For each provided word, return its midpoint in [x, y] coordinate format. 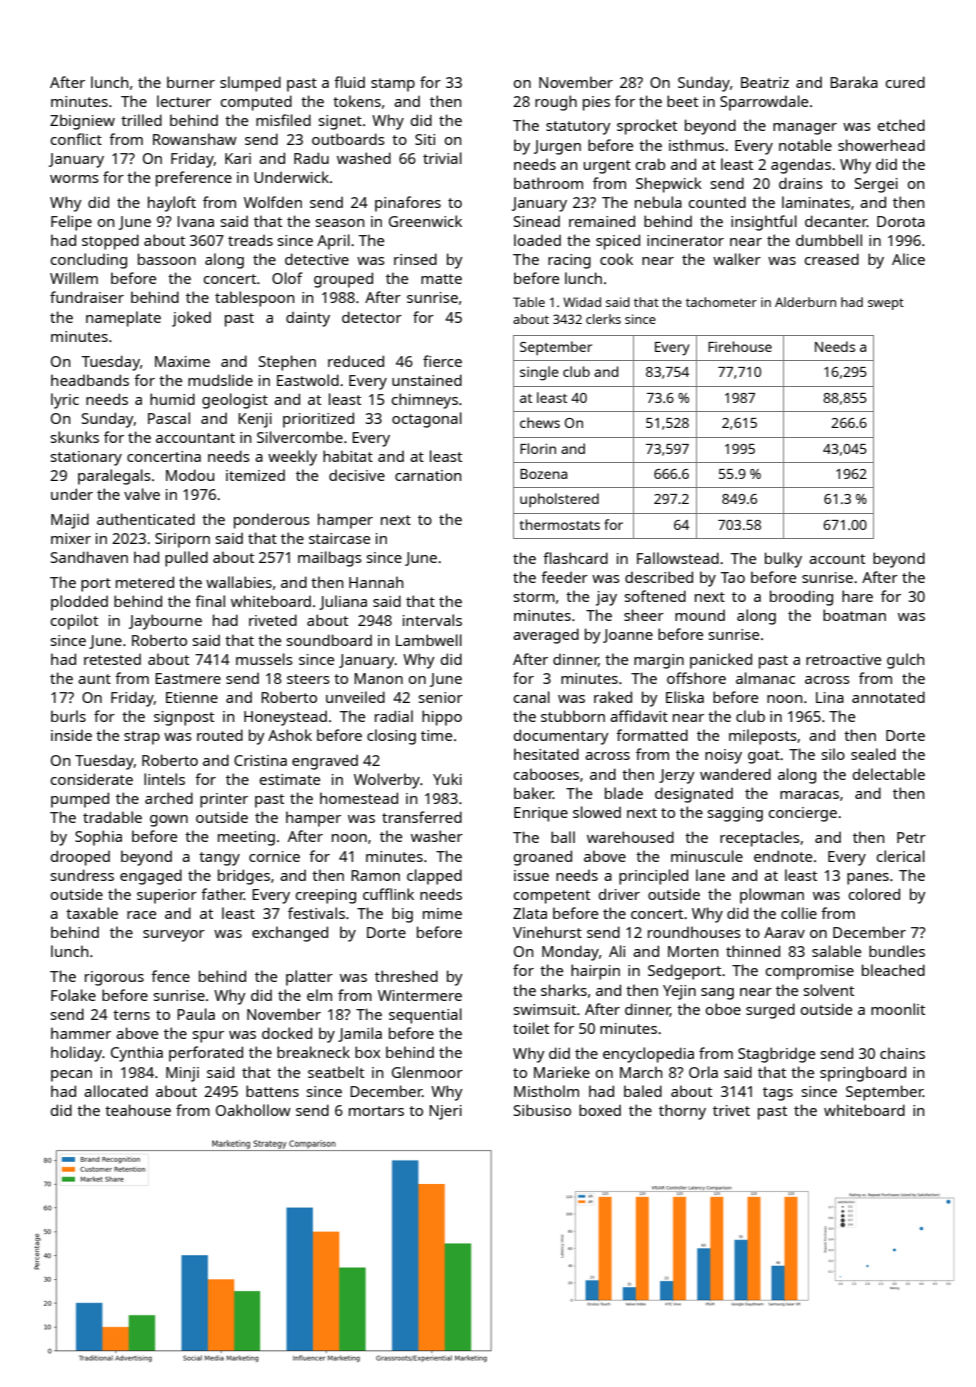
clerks [603, 319]
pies [596, 103]
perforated [206, 1054]
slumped [250, 84]
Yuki [447, 779]
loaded [537, 240]
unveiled [355, 697]
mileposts [763, 737]
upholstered [559, 500]
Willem [74, 278]
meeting [246, 838]
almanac [765, 678]
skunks [75, 437]
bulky [783, 560]
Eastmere [188, 678]
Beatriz [765, 82]
